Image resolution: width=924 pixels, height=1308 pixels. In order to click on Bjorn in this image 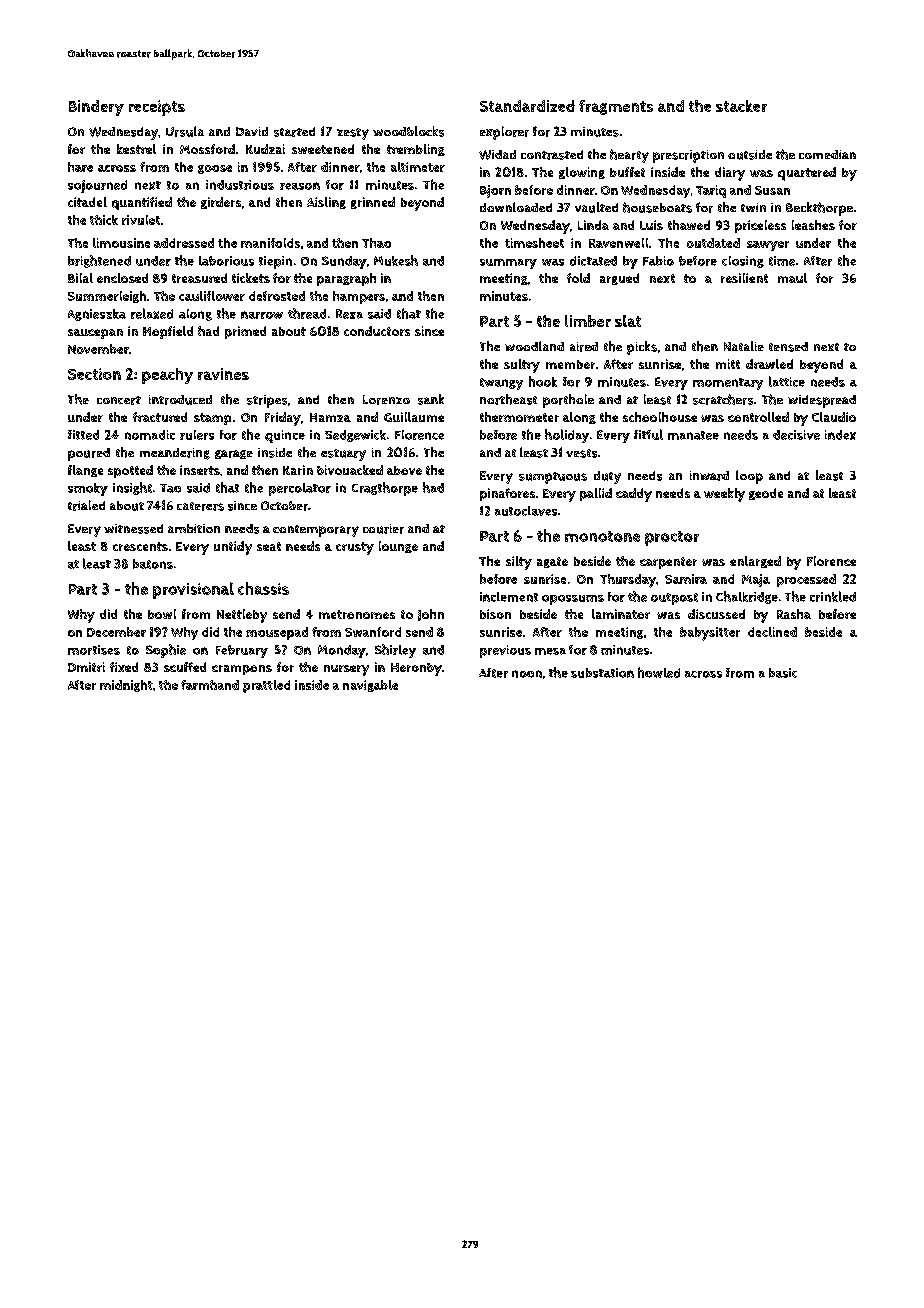, I will do `click(495, 191)`.
